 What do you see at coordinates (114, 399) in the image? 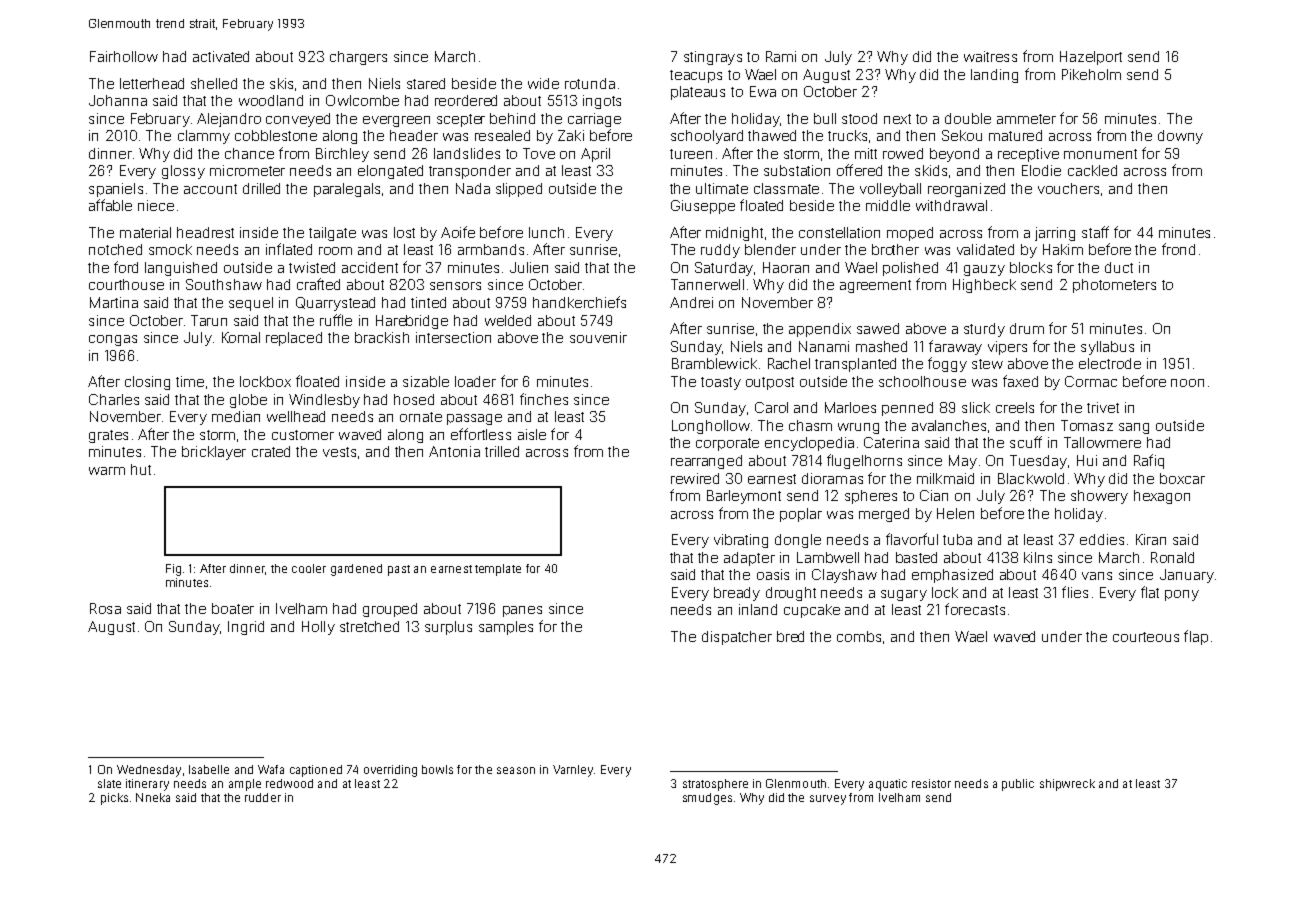
I see `Charles` at bounding box center [114, 399].
